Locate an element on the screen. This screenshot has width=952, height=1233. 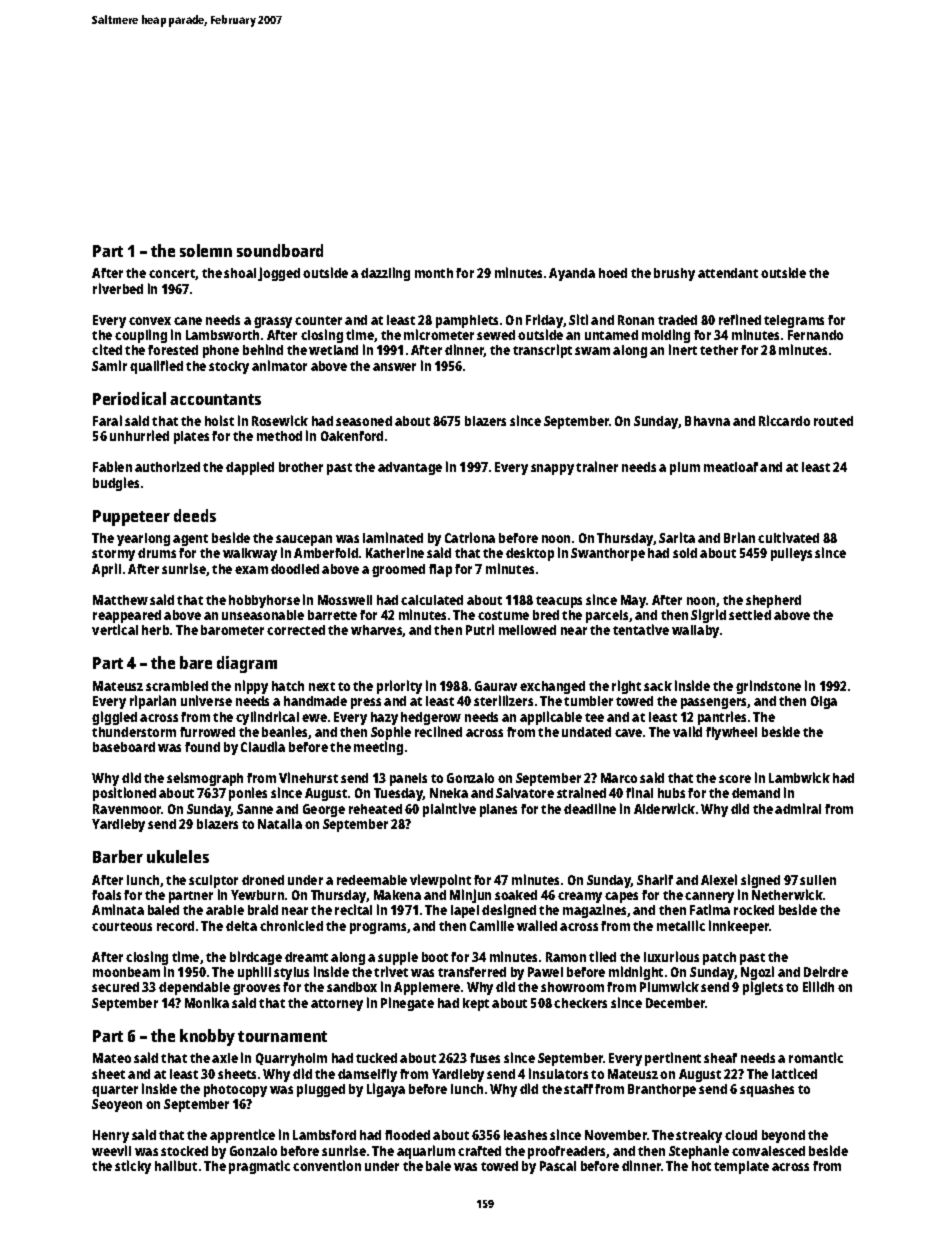
herb is located at coordinates (155, 630).
